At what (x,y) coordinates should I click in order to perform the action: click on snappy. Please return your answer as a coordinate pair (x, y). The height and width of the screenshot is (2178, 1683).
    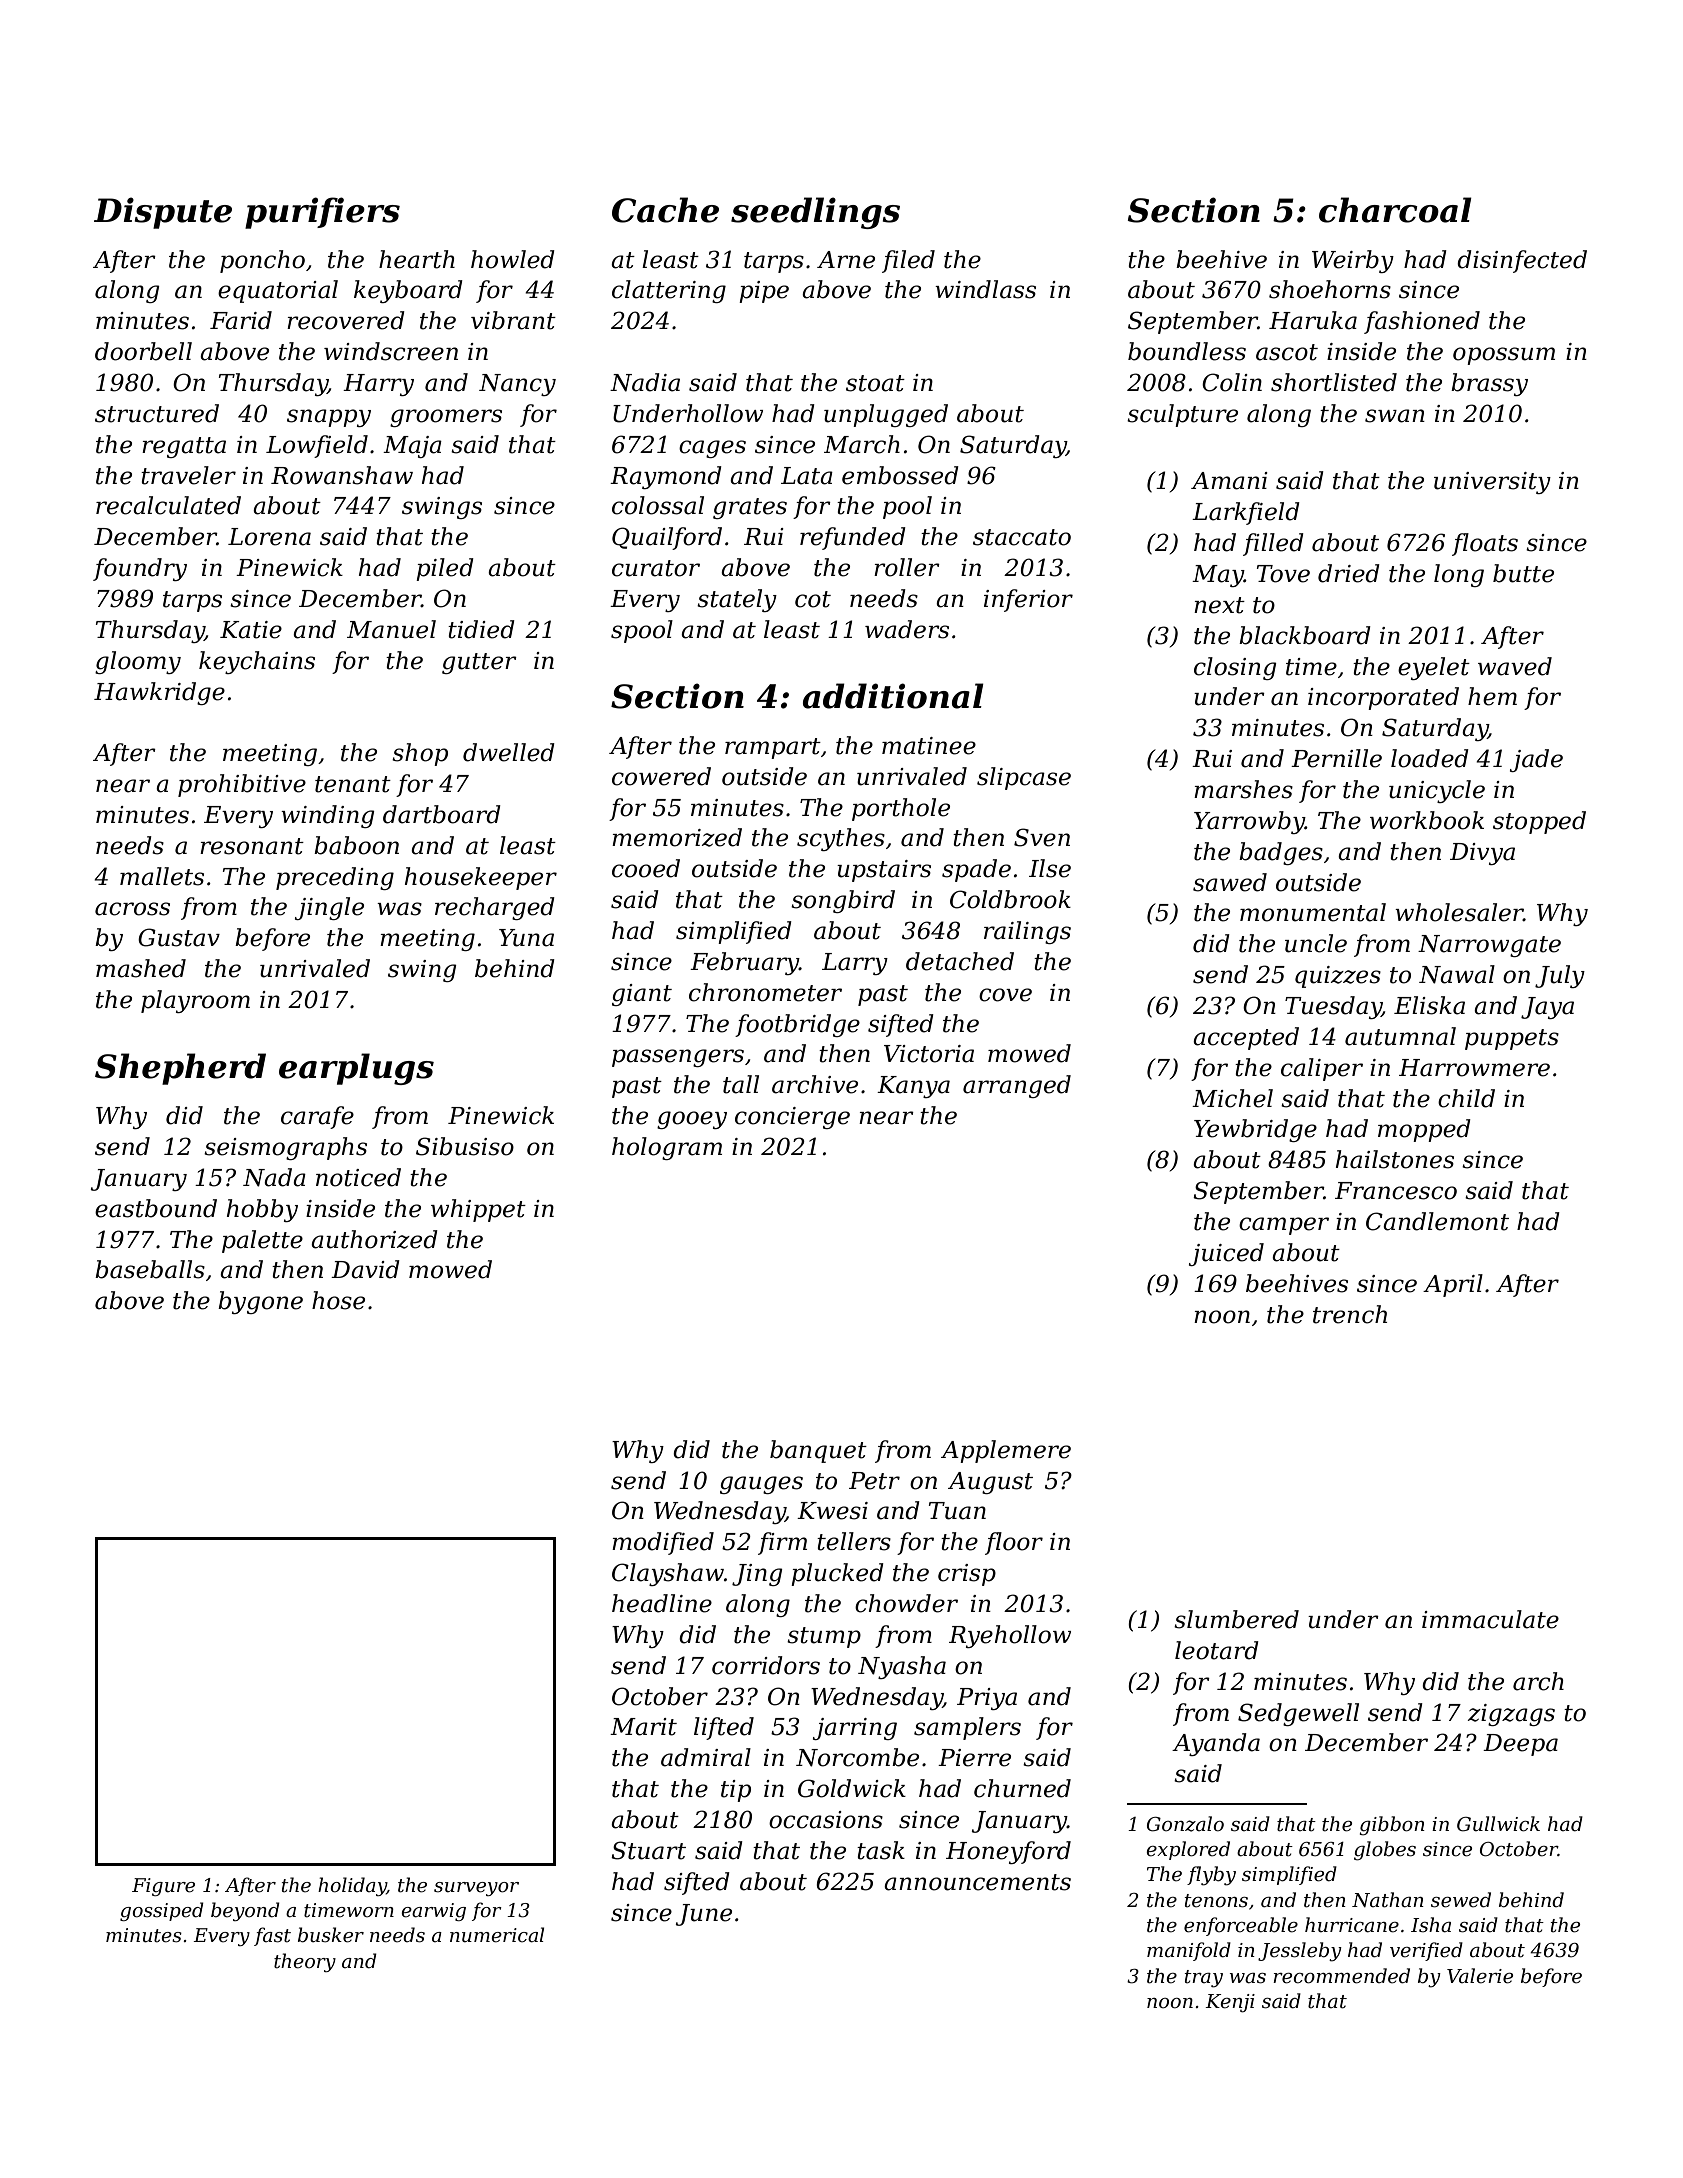
    Looking at the image, I should click on (329, 418).
